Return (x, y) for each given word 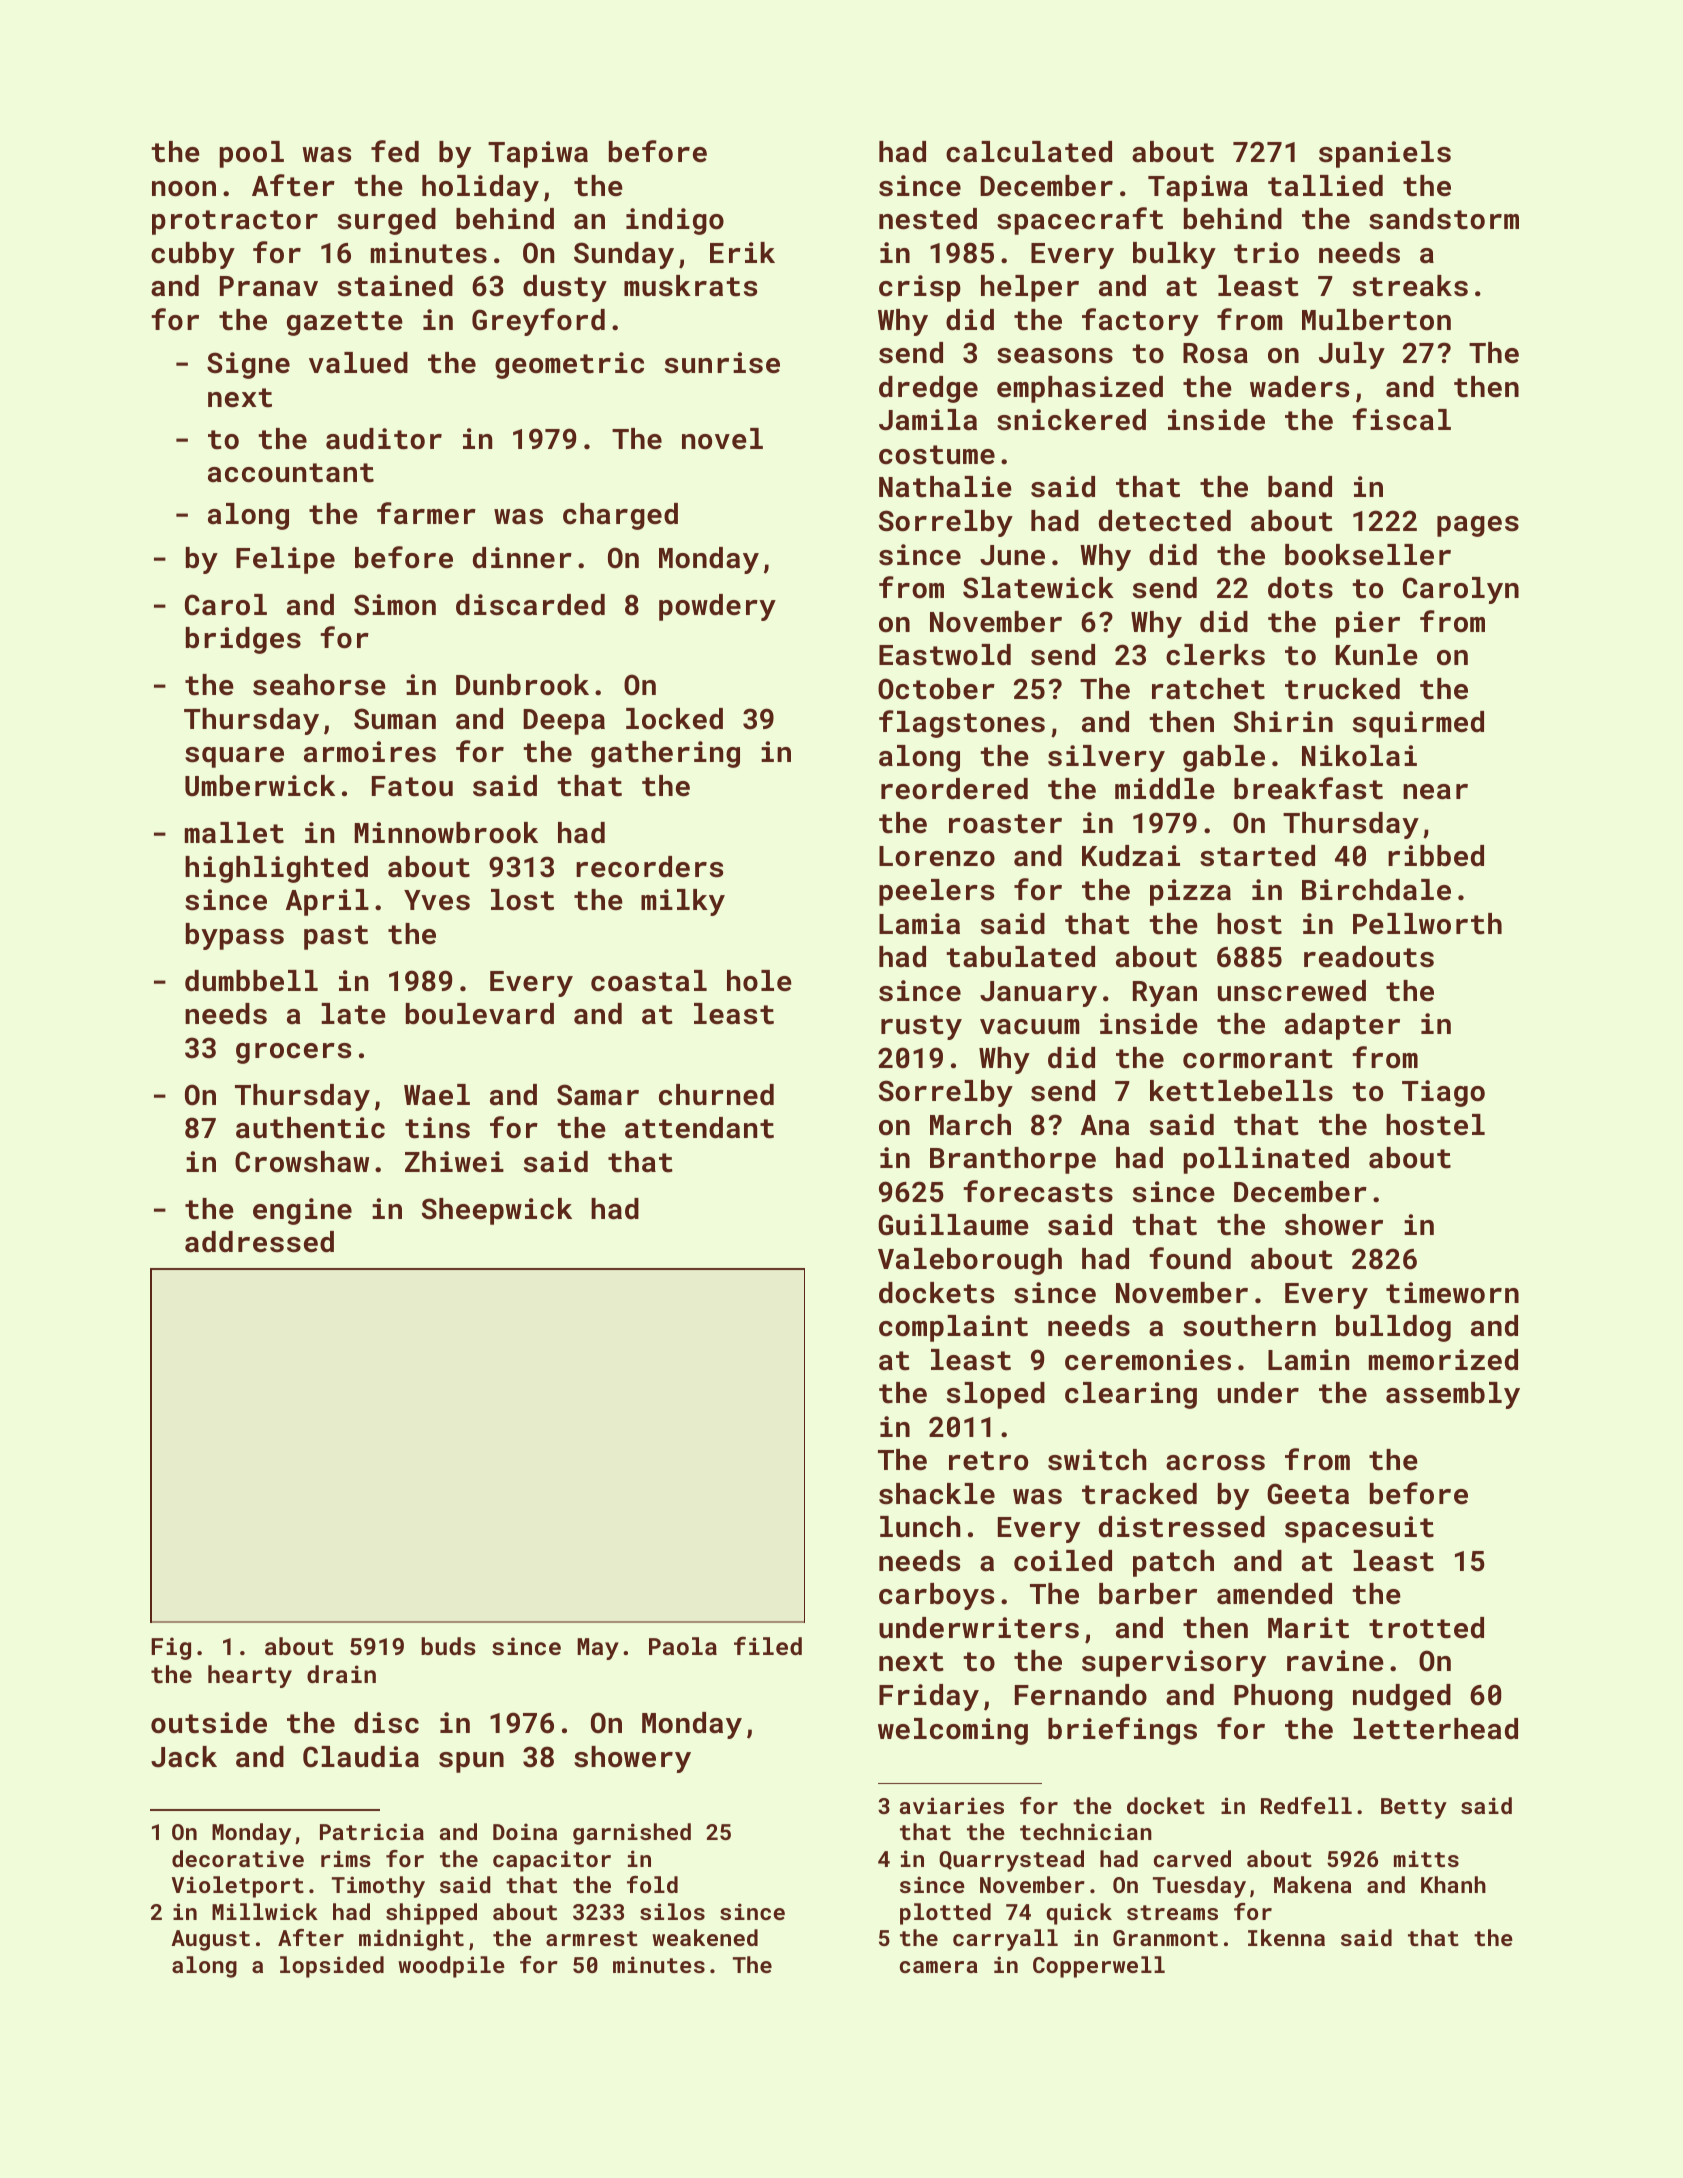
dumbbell (251, 981)
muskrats (690, 286)
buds (448, 1646)
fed (395, 151)
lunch (920, 1527)
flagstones (962, 724)
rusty (921, 1027)
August (210, 1940)
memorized (1443, 1360)
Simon (395, 605)
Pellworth (1427, 924)
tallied (1325, 186)
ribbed (1436, 856)
